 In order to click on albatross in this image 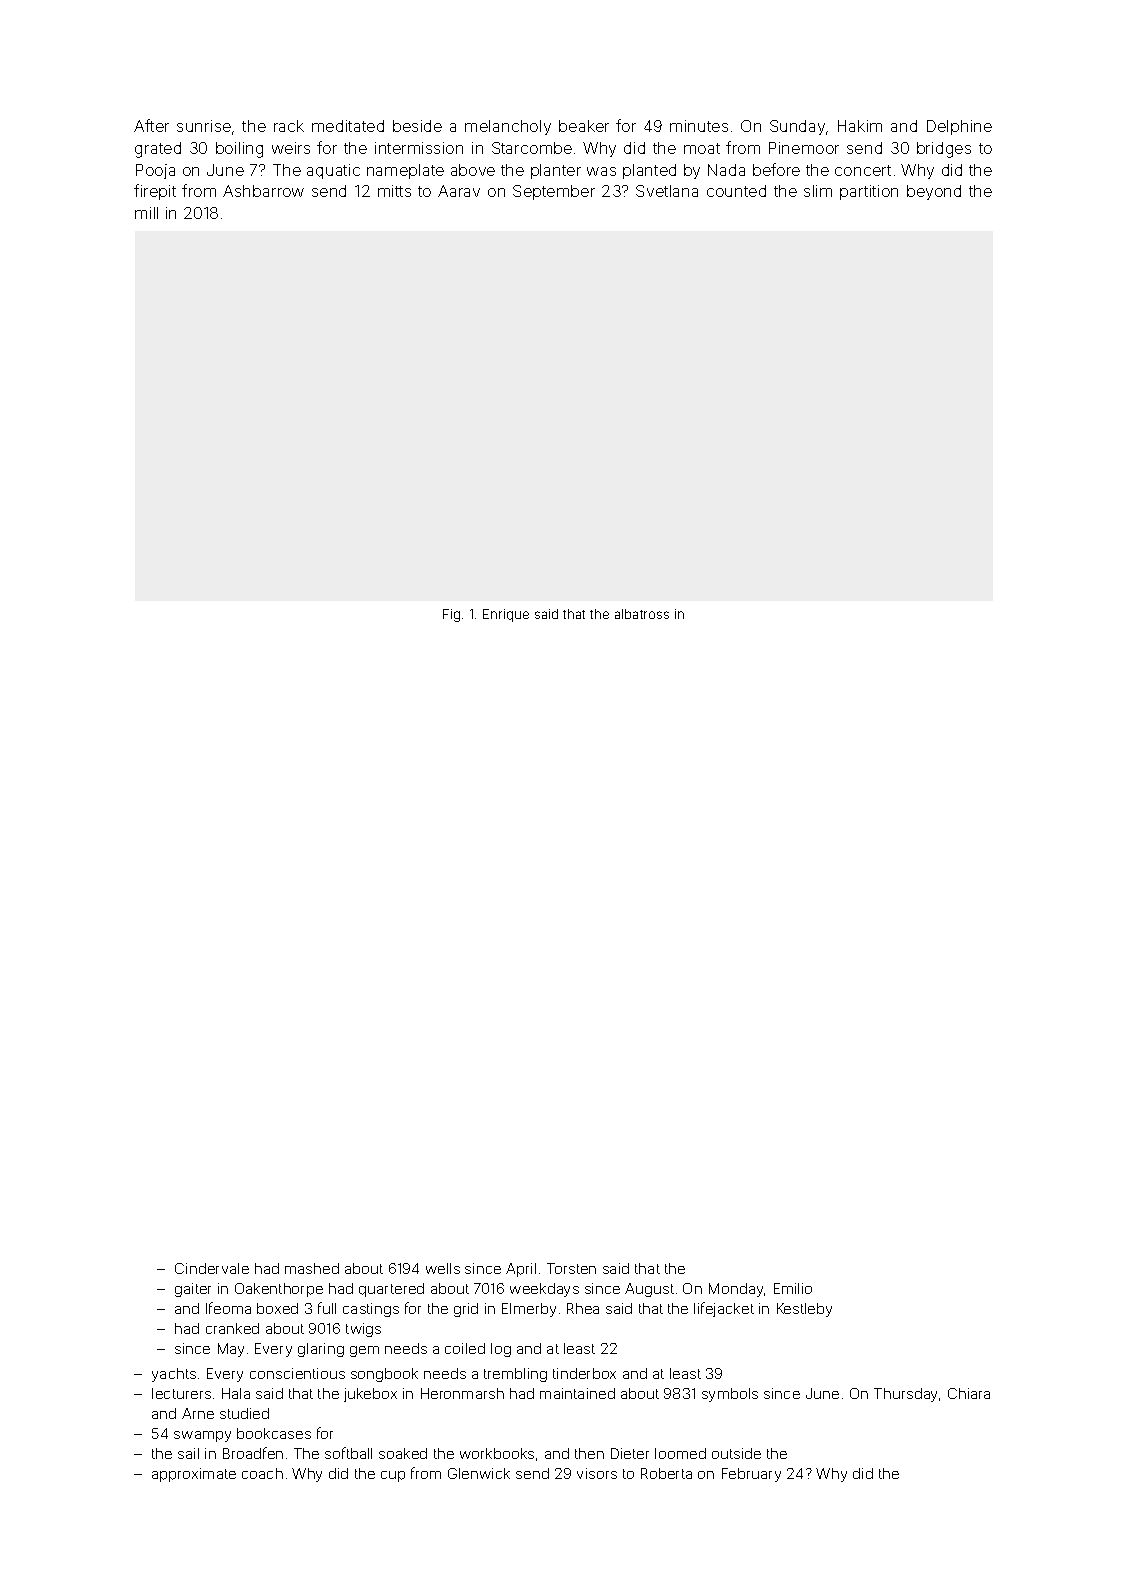, I will do `click(642, 614)`.
